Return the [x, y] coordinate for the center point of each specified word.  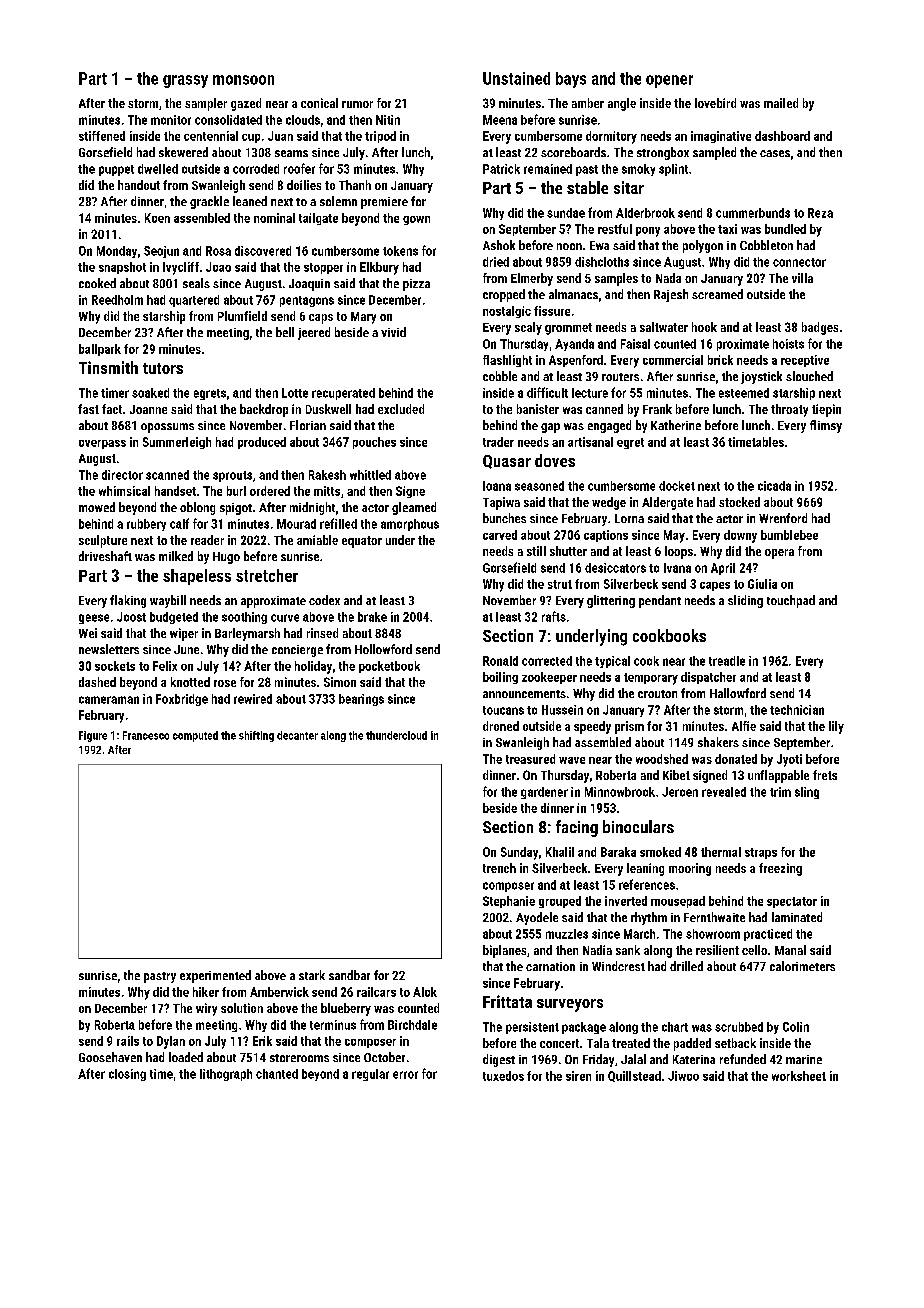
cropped [504, 295]
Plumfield [242, 316]
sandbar [349, 975]
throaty [789, 410]
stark [312, 975]
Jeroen [680, 792]
